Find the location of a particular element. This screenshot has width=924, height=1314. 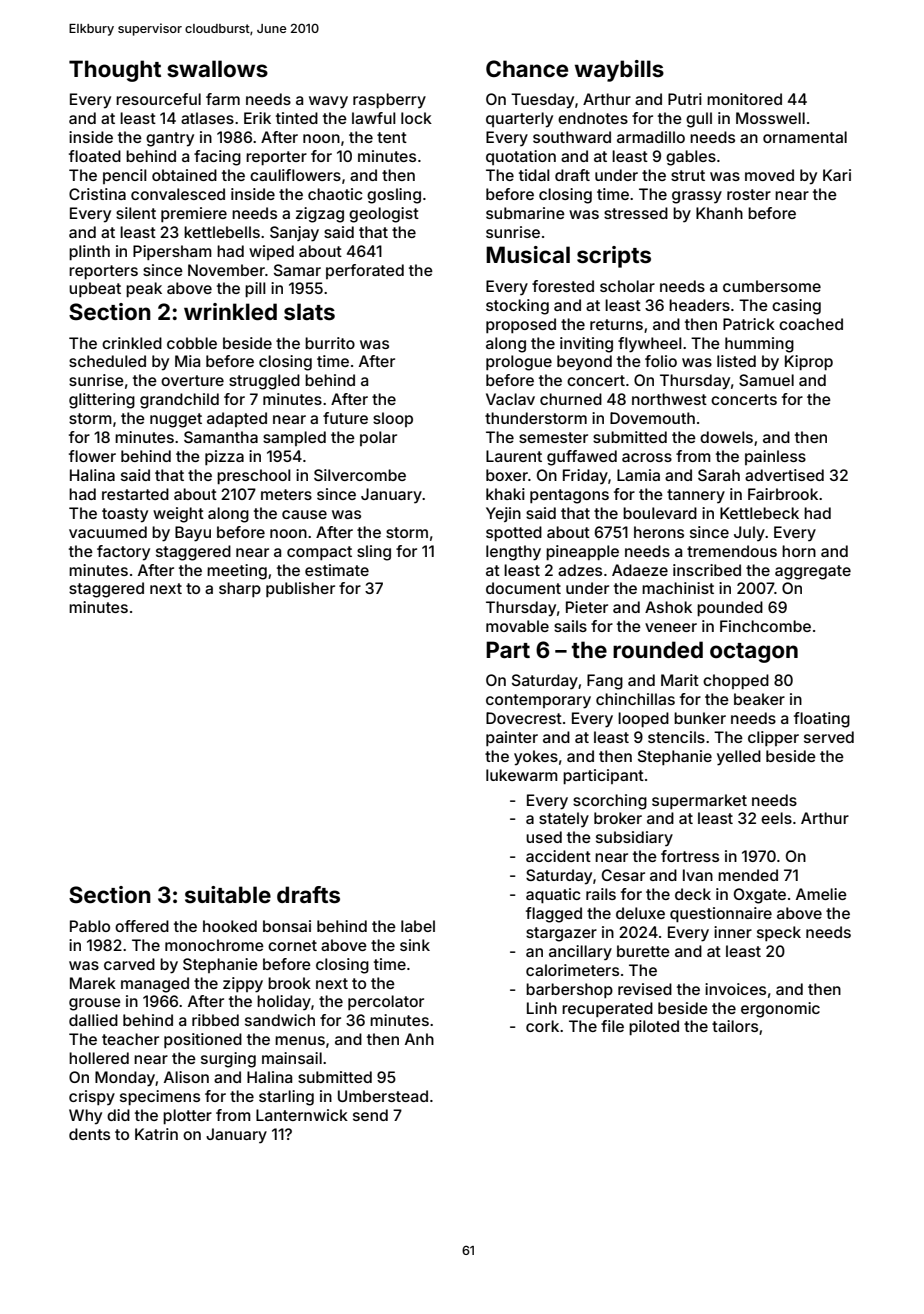

served is located at coordinates (829, 737).
